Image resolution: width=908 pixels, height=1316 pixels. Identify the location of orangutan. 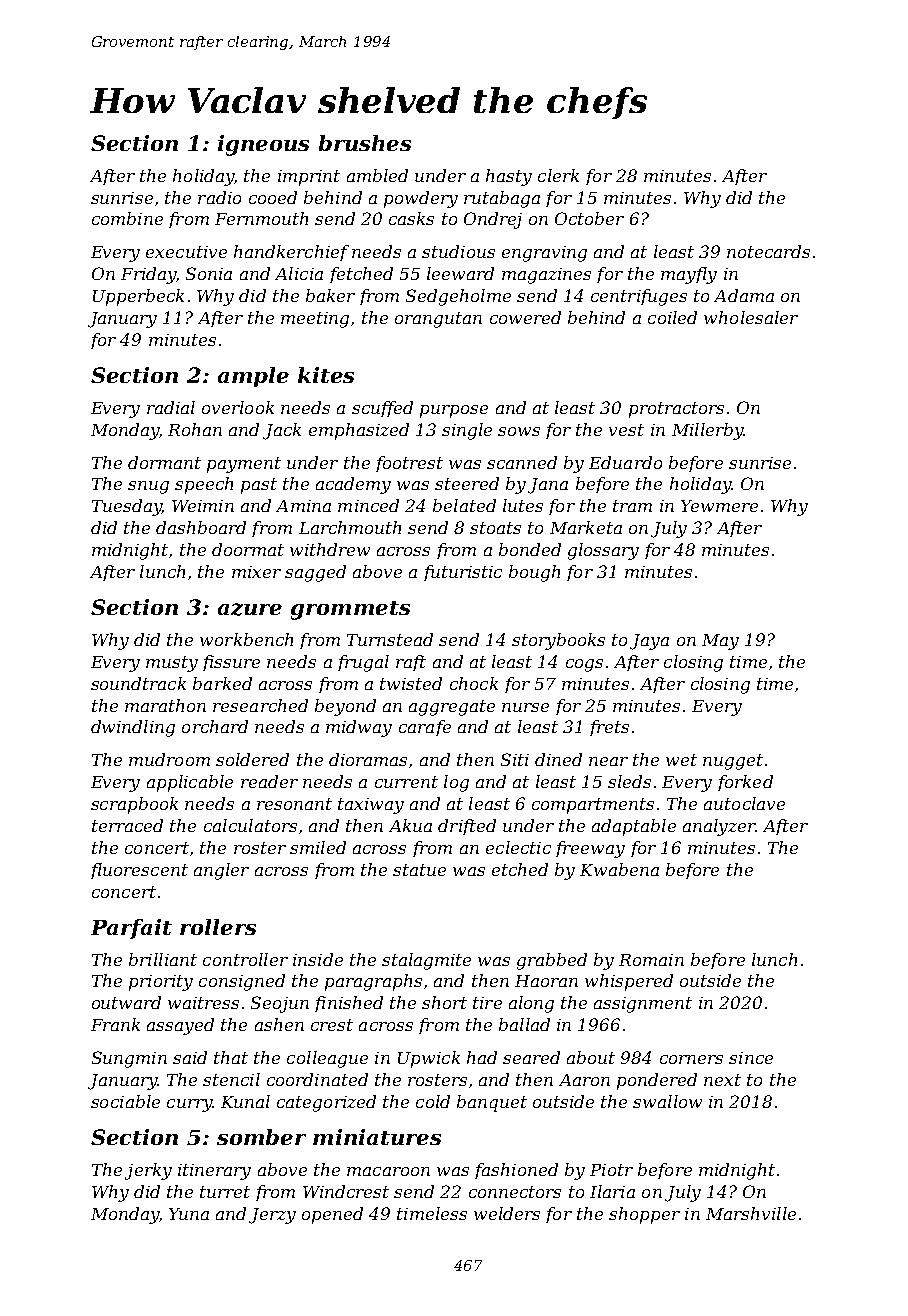
(438, 320).
